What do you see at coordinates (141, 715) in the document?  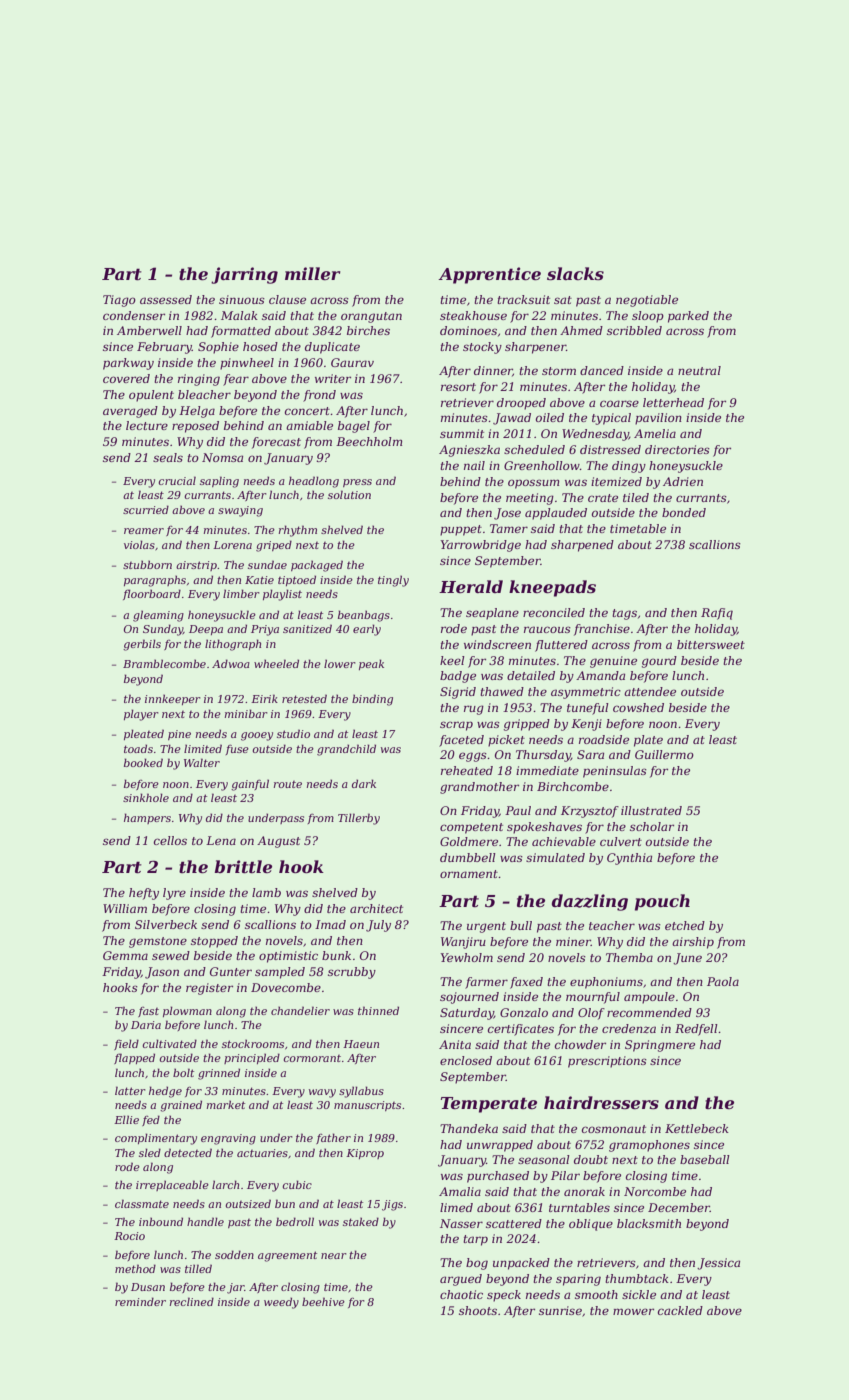 I see `player` at bounding box center [141, 715].
